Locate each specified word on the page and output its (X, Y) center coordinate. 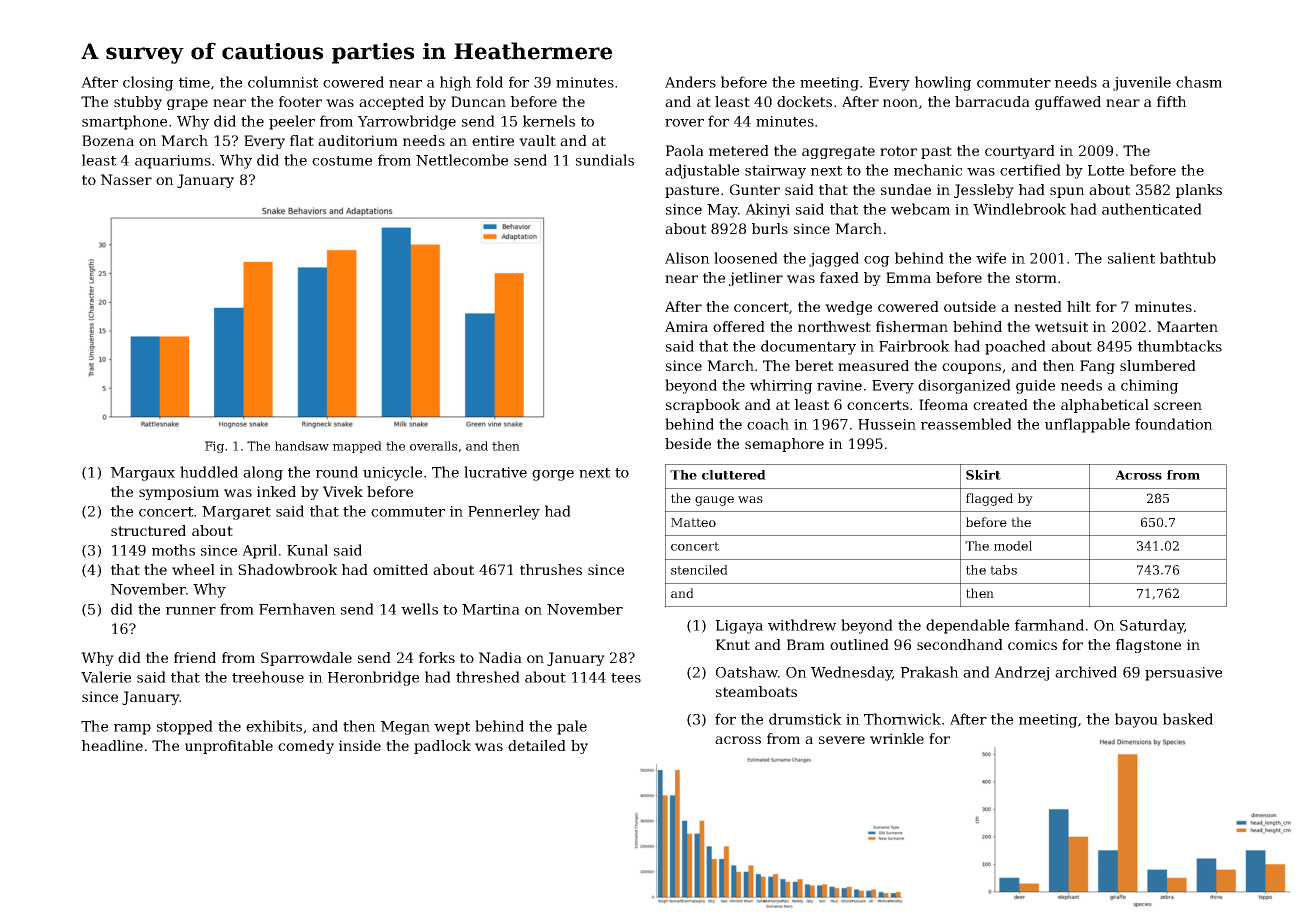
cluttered (734, 475)
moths (173, 550)
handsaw (302, 446)
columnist (283, 82)
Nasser (126, 179)
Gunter (755, 189)
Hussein (887, 424)
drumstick (805, 719)
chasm (1199, 82)
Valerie (106, 677)
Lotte (1106, 170)
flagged (989, 499)
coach (768, 424)
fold (489, 82)
